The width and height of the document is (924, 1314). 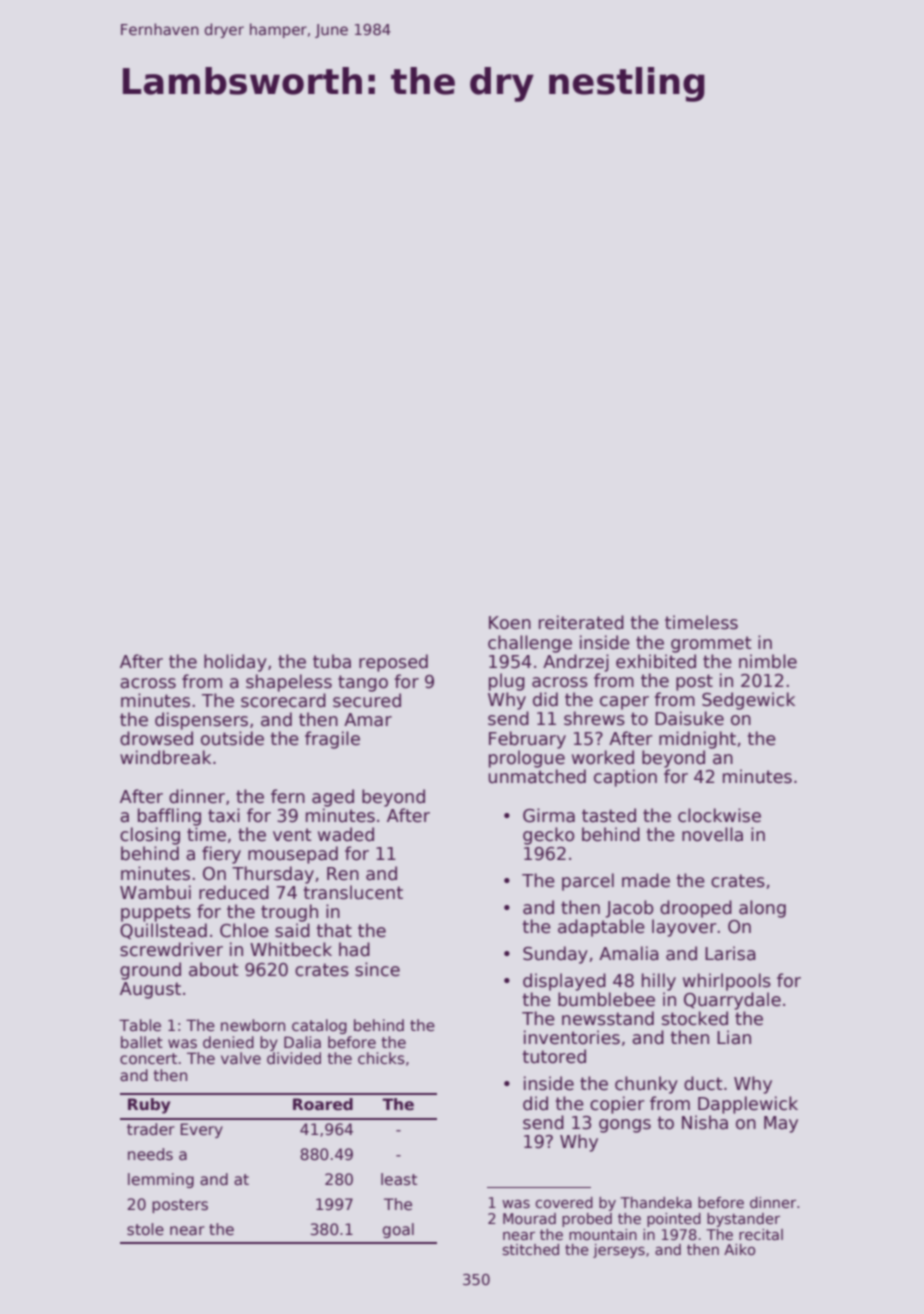 I want to click on Koen, so click(x=510, y=623).
